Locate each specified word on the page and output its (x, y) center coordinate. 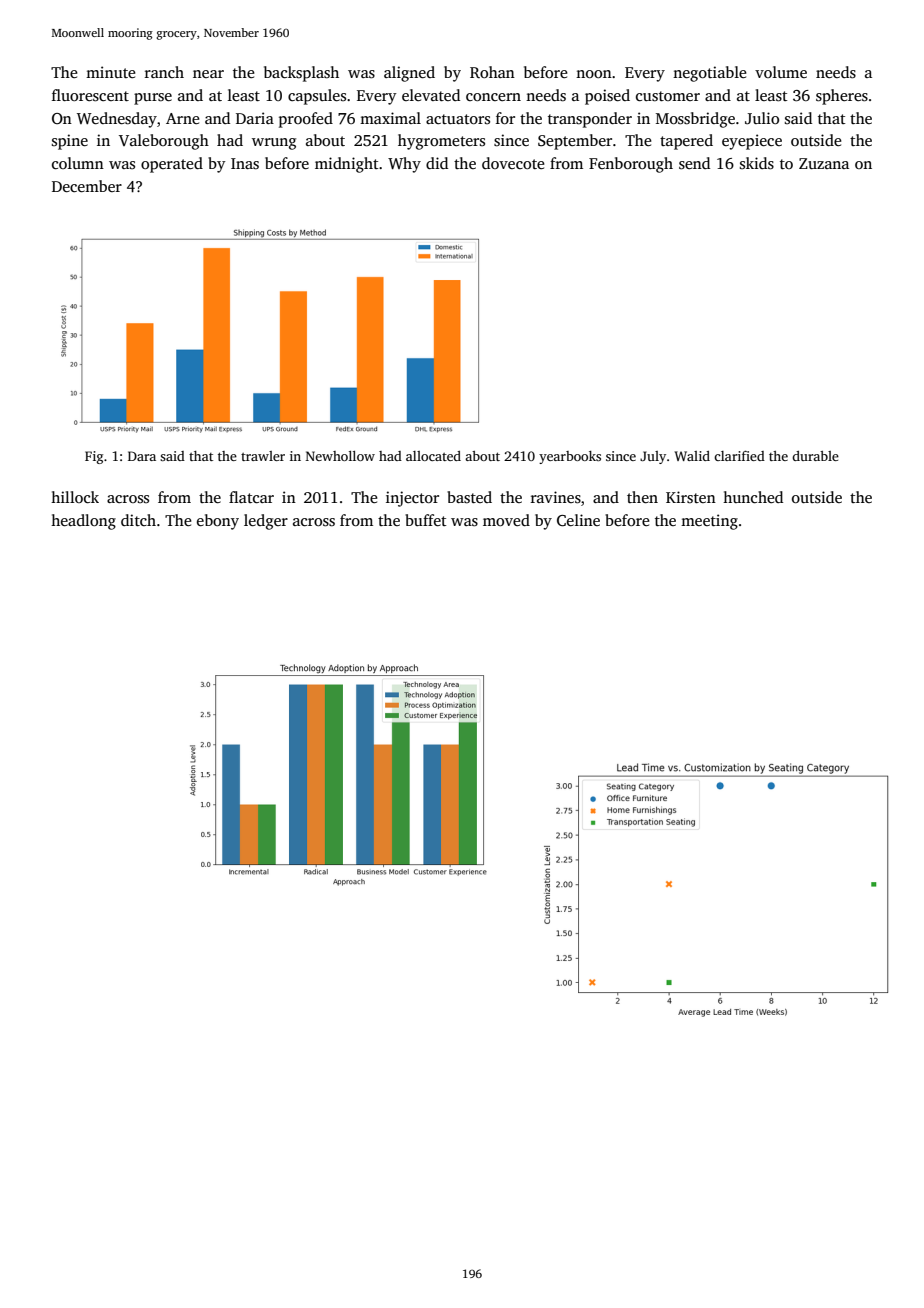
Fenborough (631, 165)
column (78, 163)
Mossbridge (695, 120)
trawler (263, 456)
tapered (686, 142)
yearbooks (570, 457)
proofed (306, 120)
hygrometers (441, 142)
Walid (692, 456)
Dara (142, 456)
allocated (433, 456)
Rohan (492, 72)
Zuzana (824, 163)
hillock (75, 497)
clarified (739, 455)
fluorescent (90, 95)
